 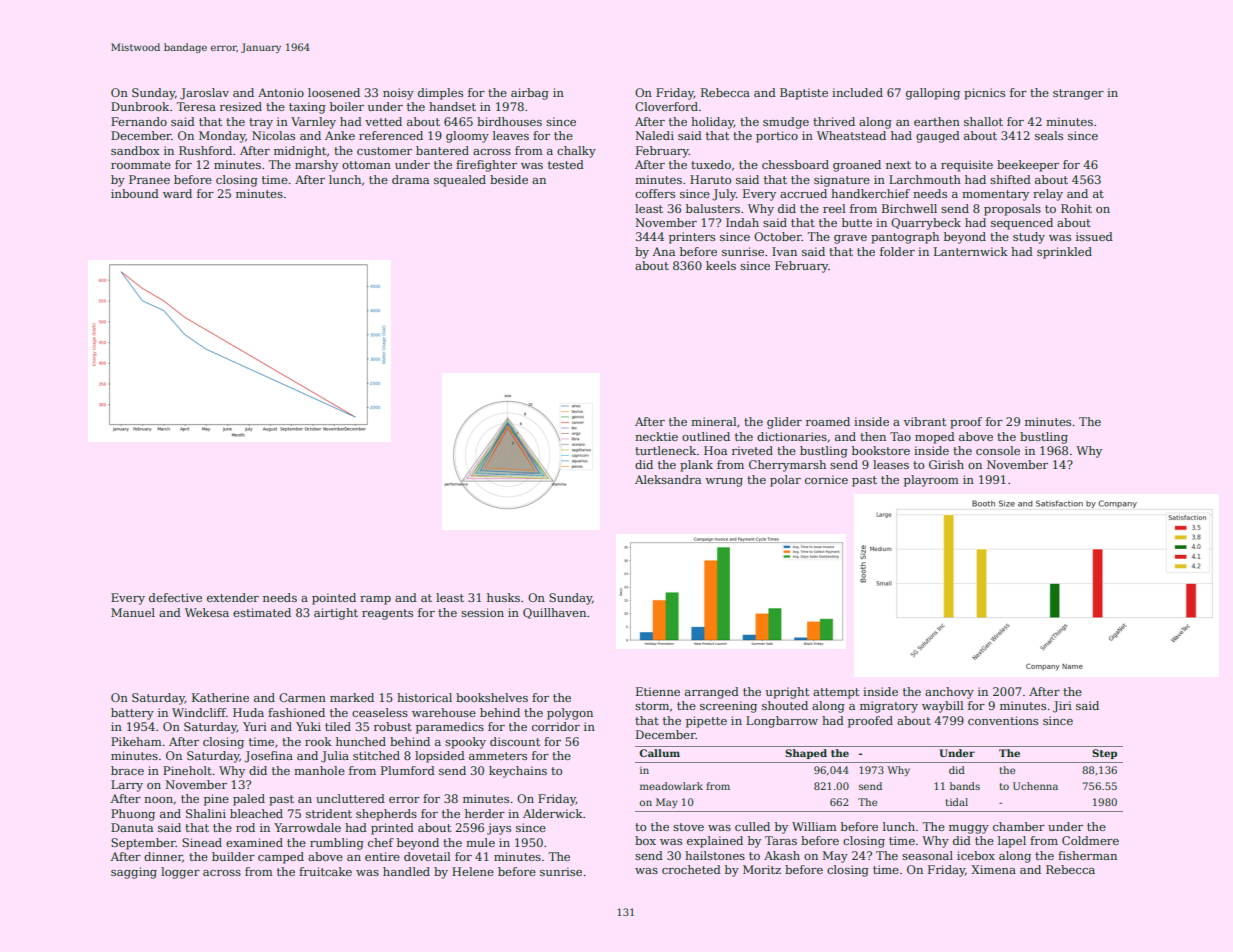 I want to click on migratory, so click(x=889, y=707).
